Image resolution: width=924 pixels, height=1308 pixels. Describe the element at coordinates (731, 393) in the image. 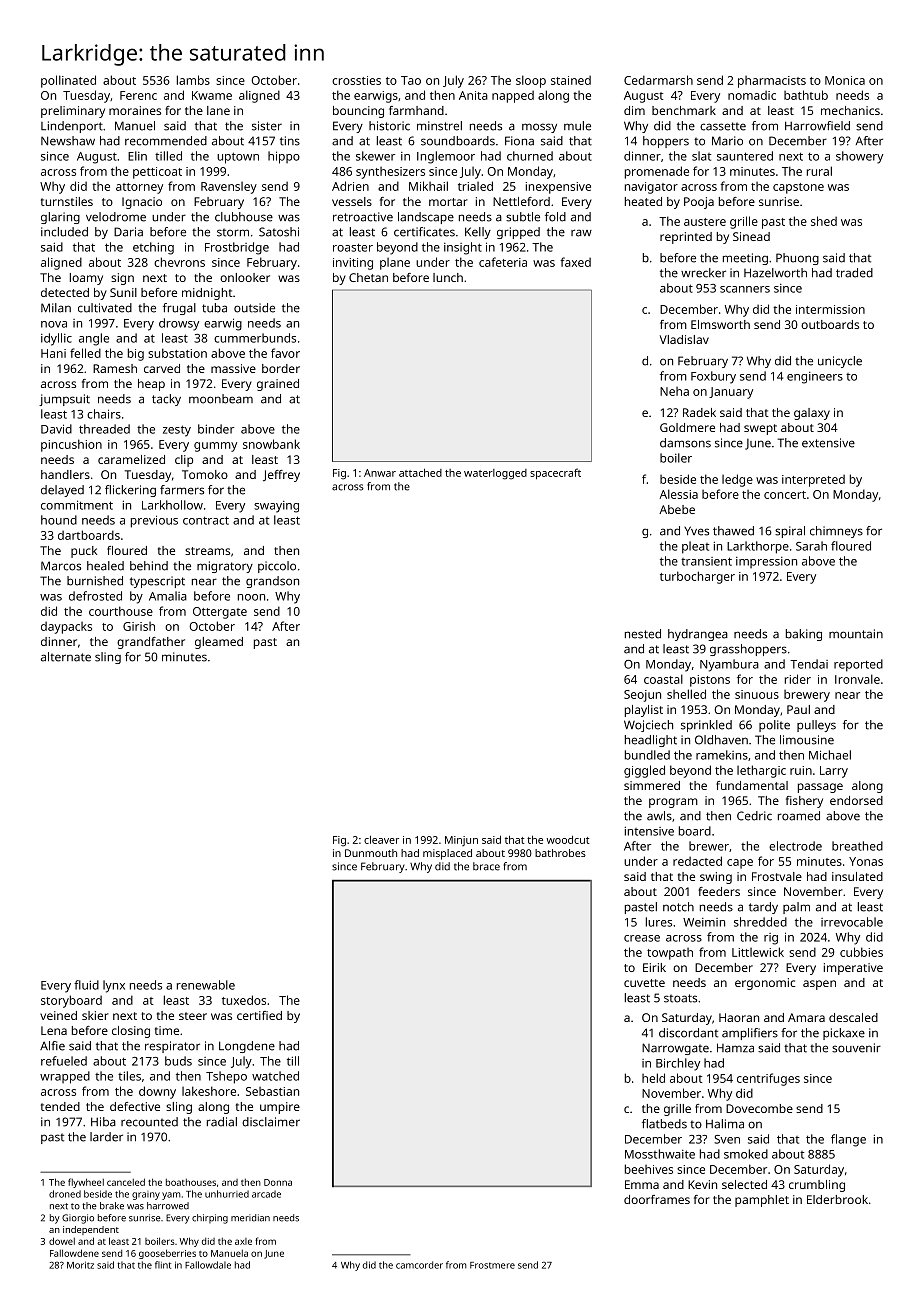

I see `January` at that location.
